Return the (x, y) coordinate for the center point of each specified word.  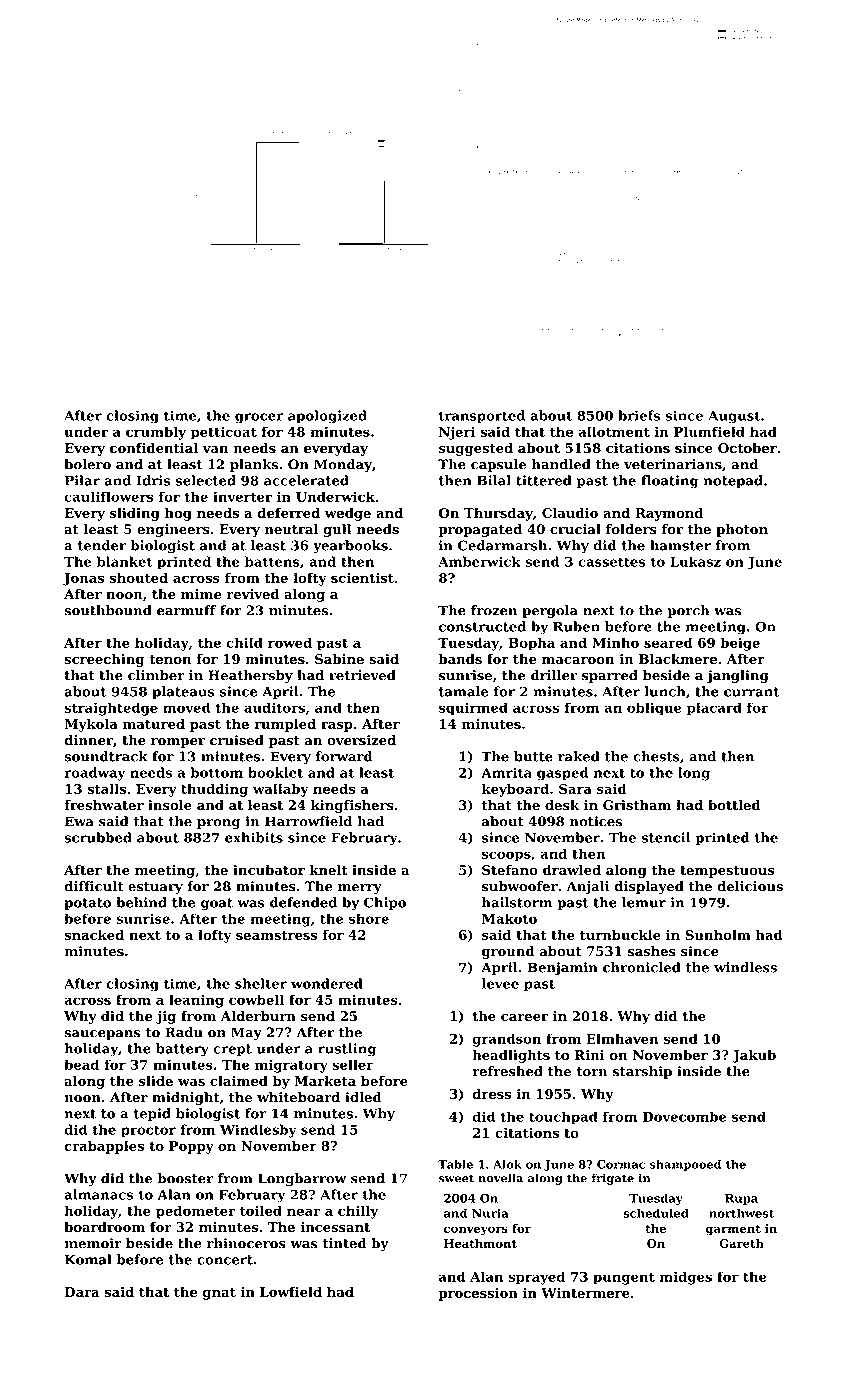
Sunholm (718, 934)
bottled (734, 805)
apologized (327, 417)
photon (742, 530)
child (244, 642)
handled (561, 464)
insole (170, 805)
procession (478, 1294)
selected (206, 480)
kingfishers (352, 806)
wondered (327, 983)
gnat (219, 1294)
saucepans (102, 1035)
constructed (482, 626)
